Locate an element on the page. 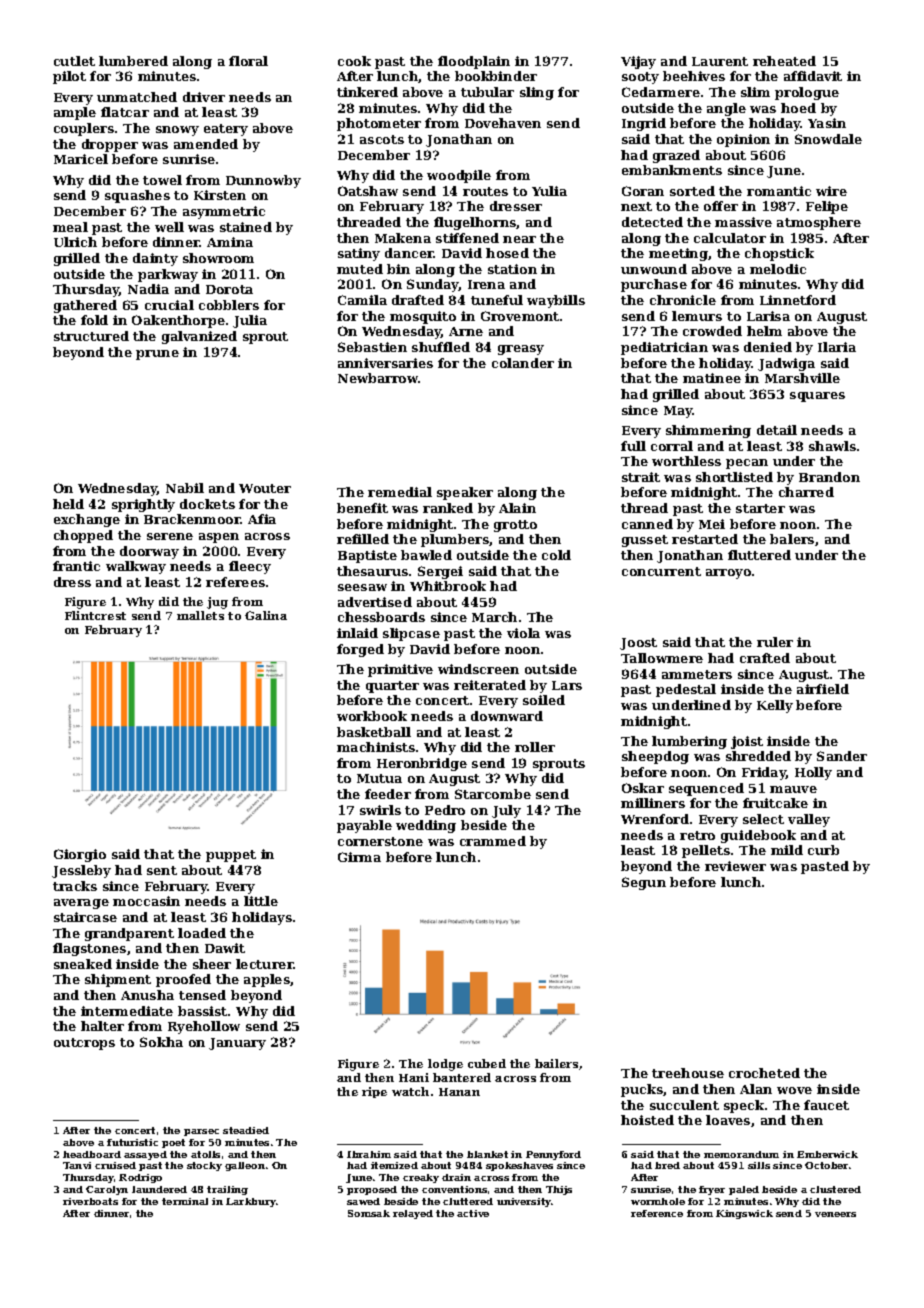  reference is located at coordinates (657, 1213).
